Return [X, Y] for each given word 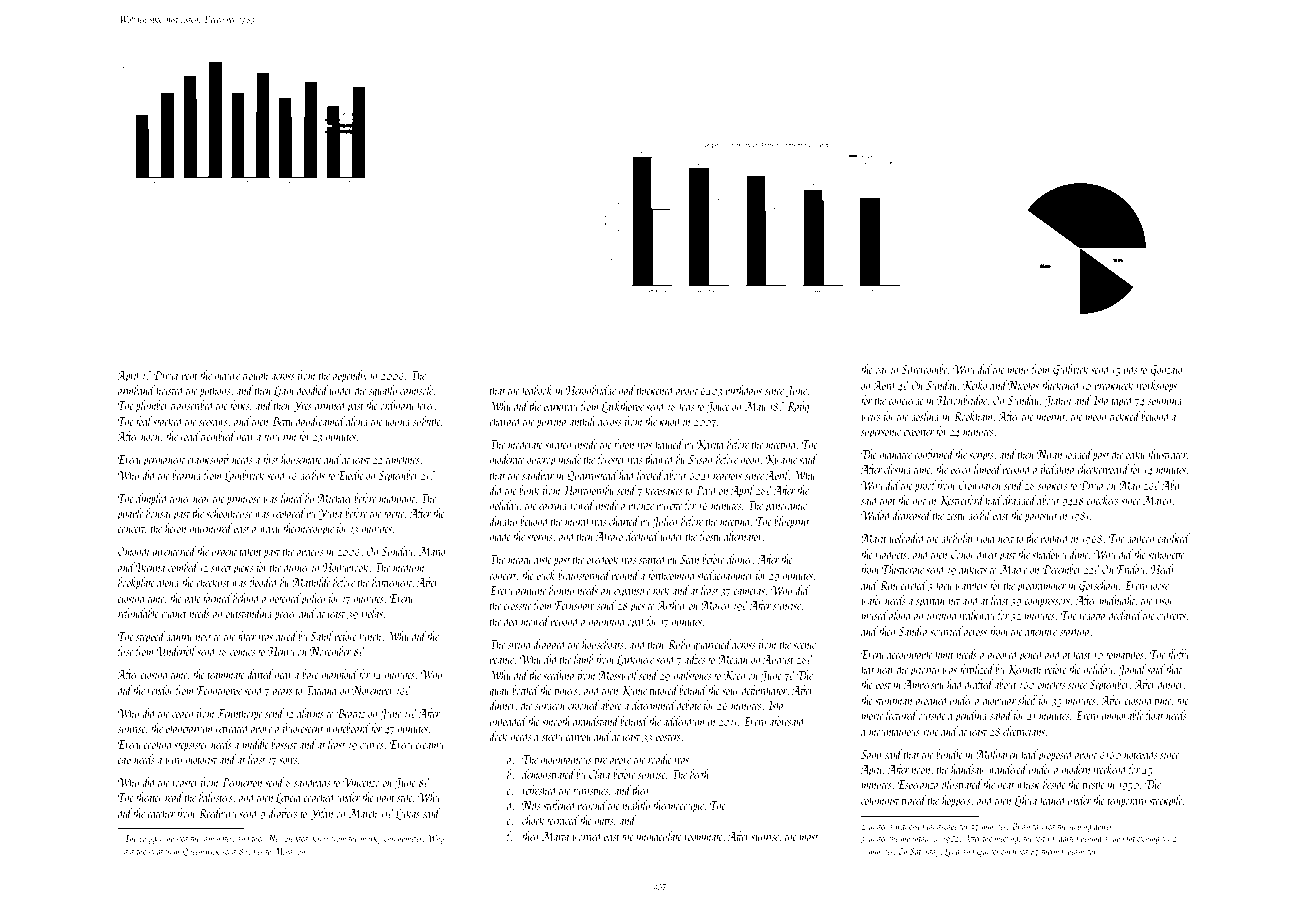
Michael [335, 498]
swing [519, 646]
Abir [1171, 485]
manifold [340, 675]
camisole [416, 390]
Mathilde [311, 582]
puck [545, 576]
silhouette [1166, 554]
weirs [870, 417]
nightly [636, 806]
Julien [664, 522]
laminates [217, 838]
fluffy [1177, 655]
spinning [1165, 402]
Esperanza [918, 786]
